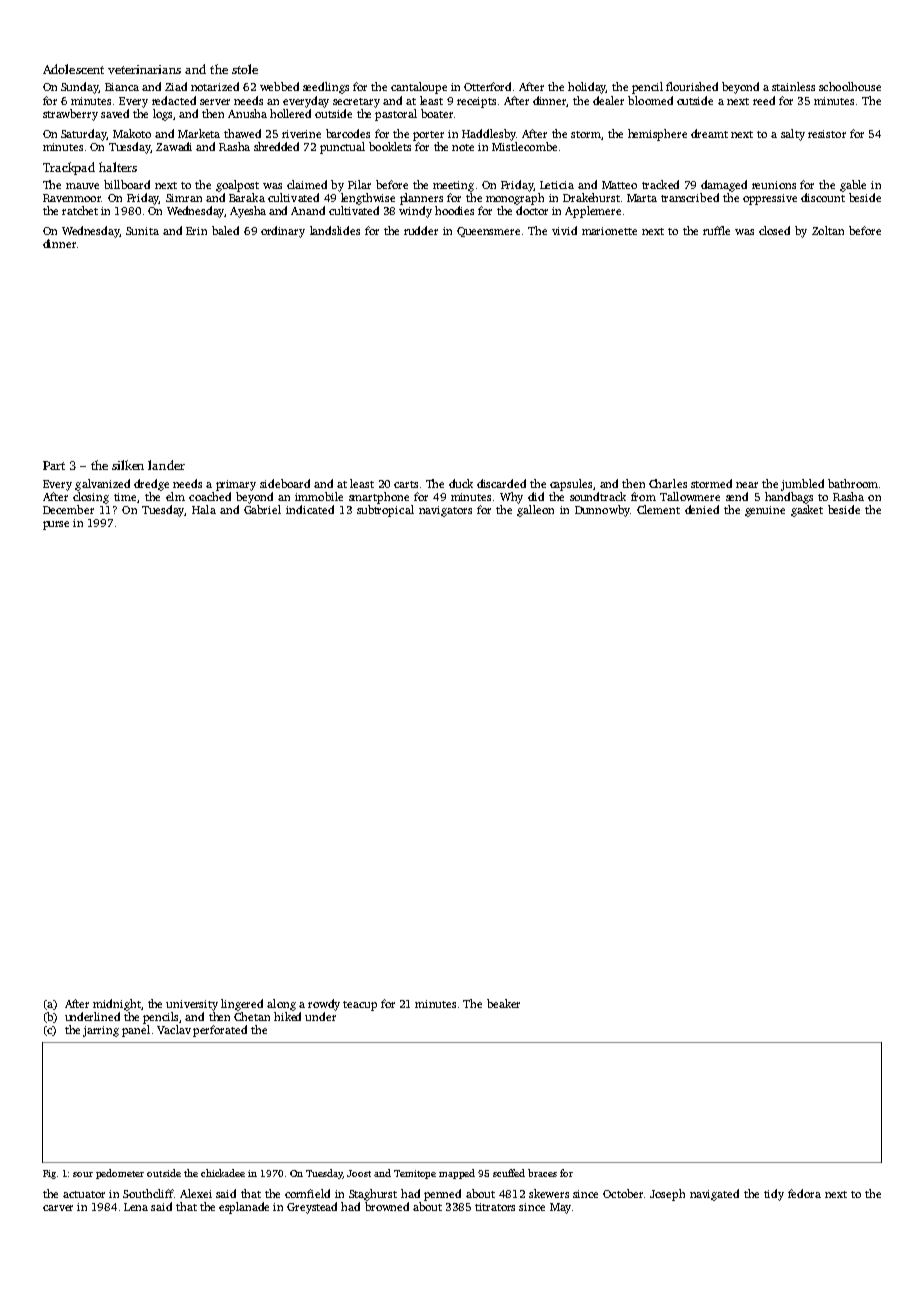 Image resolution: width=924 pixels, height=1308 pixels. I want to click on carver, so click(58, 1208).
